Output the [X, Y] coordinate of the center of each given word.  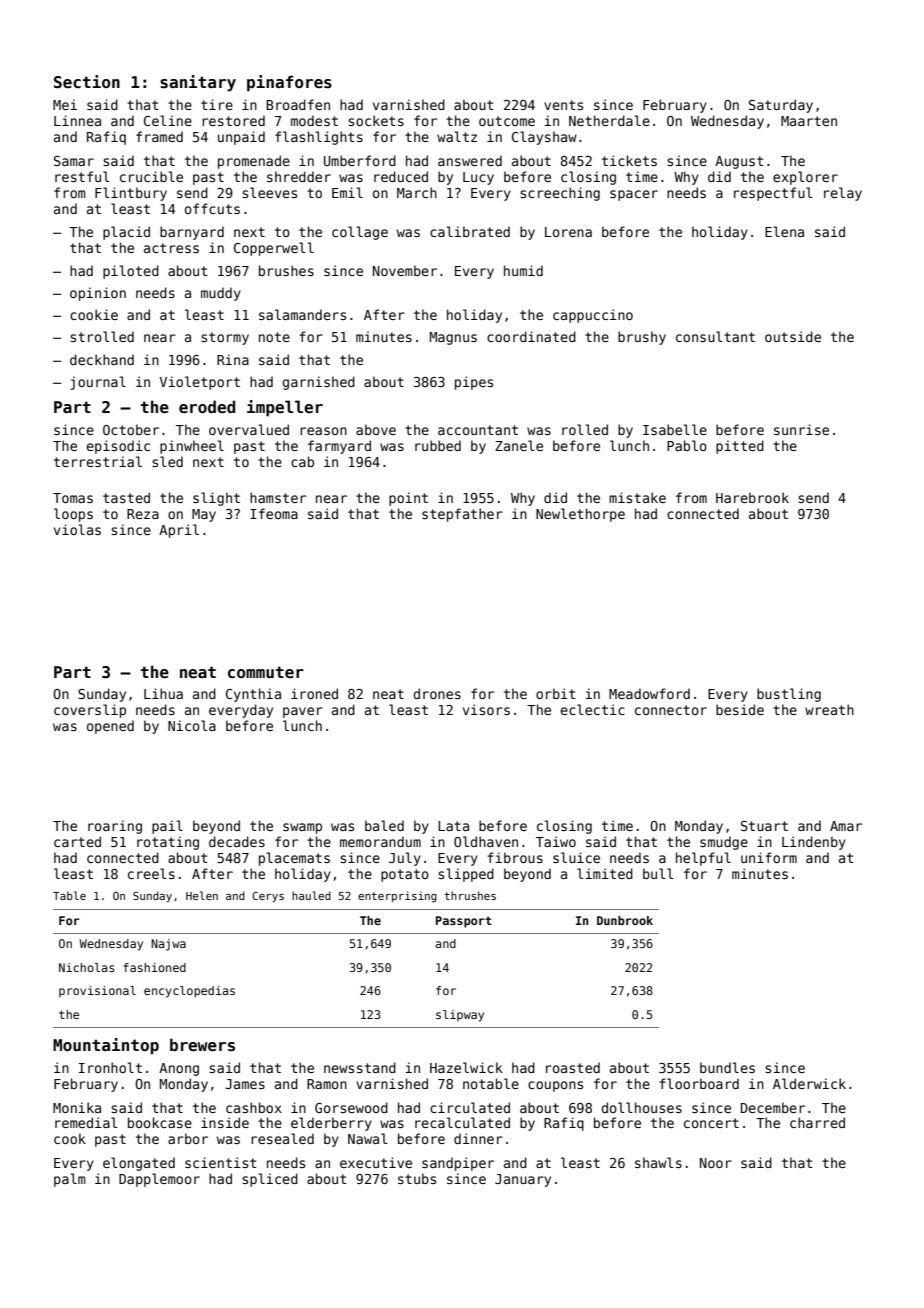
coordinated [531, 336]
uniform [769, 857]
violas [77, 529]
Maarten [809, 121]
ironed [314, 693]
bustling [789, 695]
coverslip [90, 711]
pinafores [289, 83]
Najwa [168, 945]
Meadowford [649, 693]
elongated [139, 1164]
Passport [464, 922]
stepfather [462, 515]
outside [793, 336]
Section [87, 82]
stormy [225, 338]
